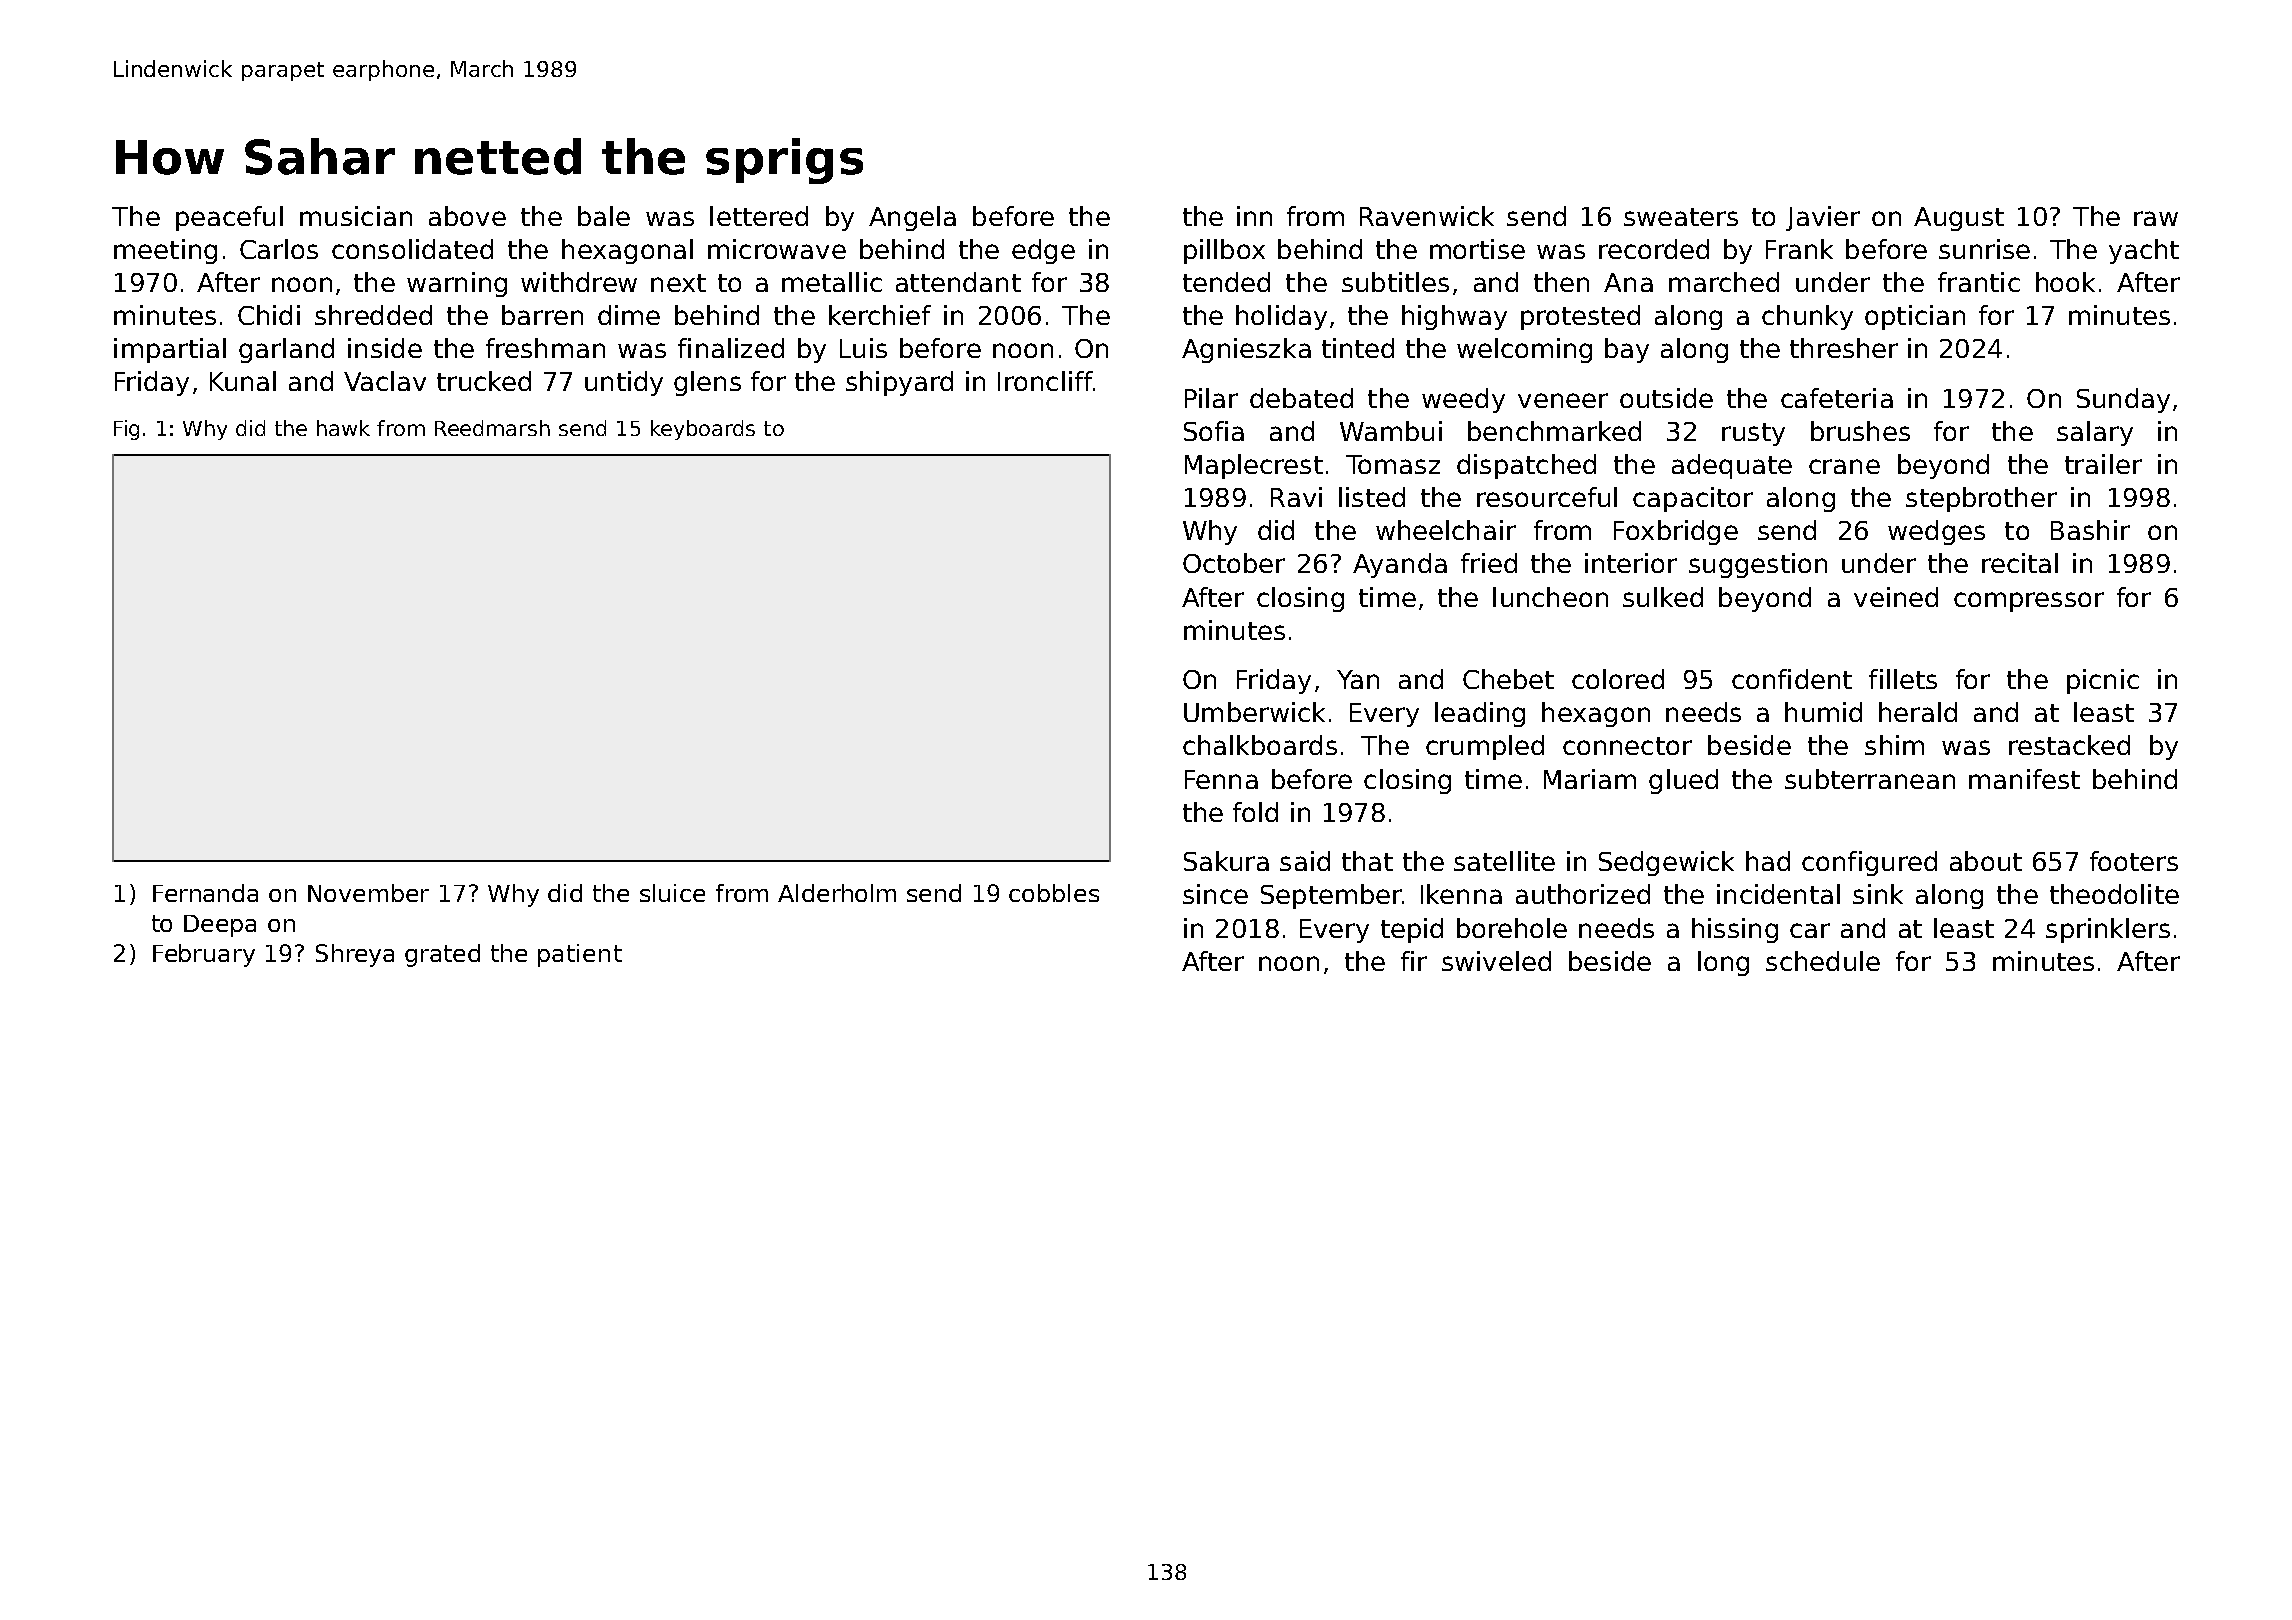  I want to click on fold, so click(1255, 812).
